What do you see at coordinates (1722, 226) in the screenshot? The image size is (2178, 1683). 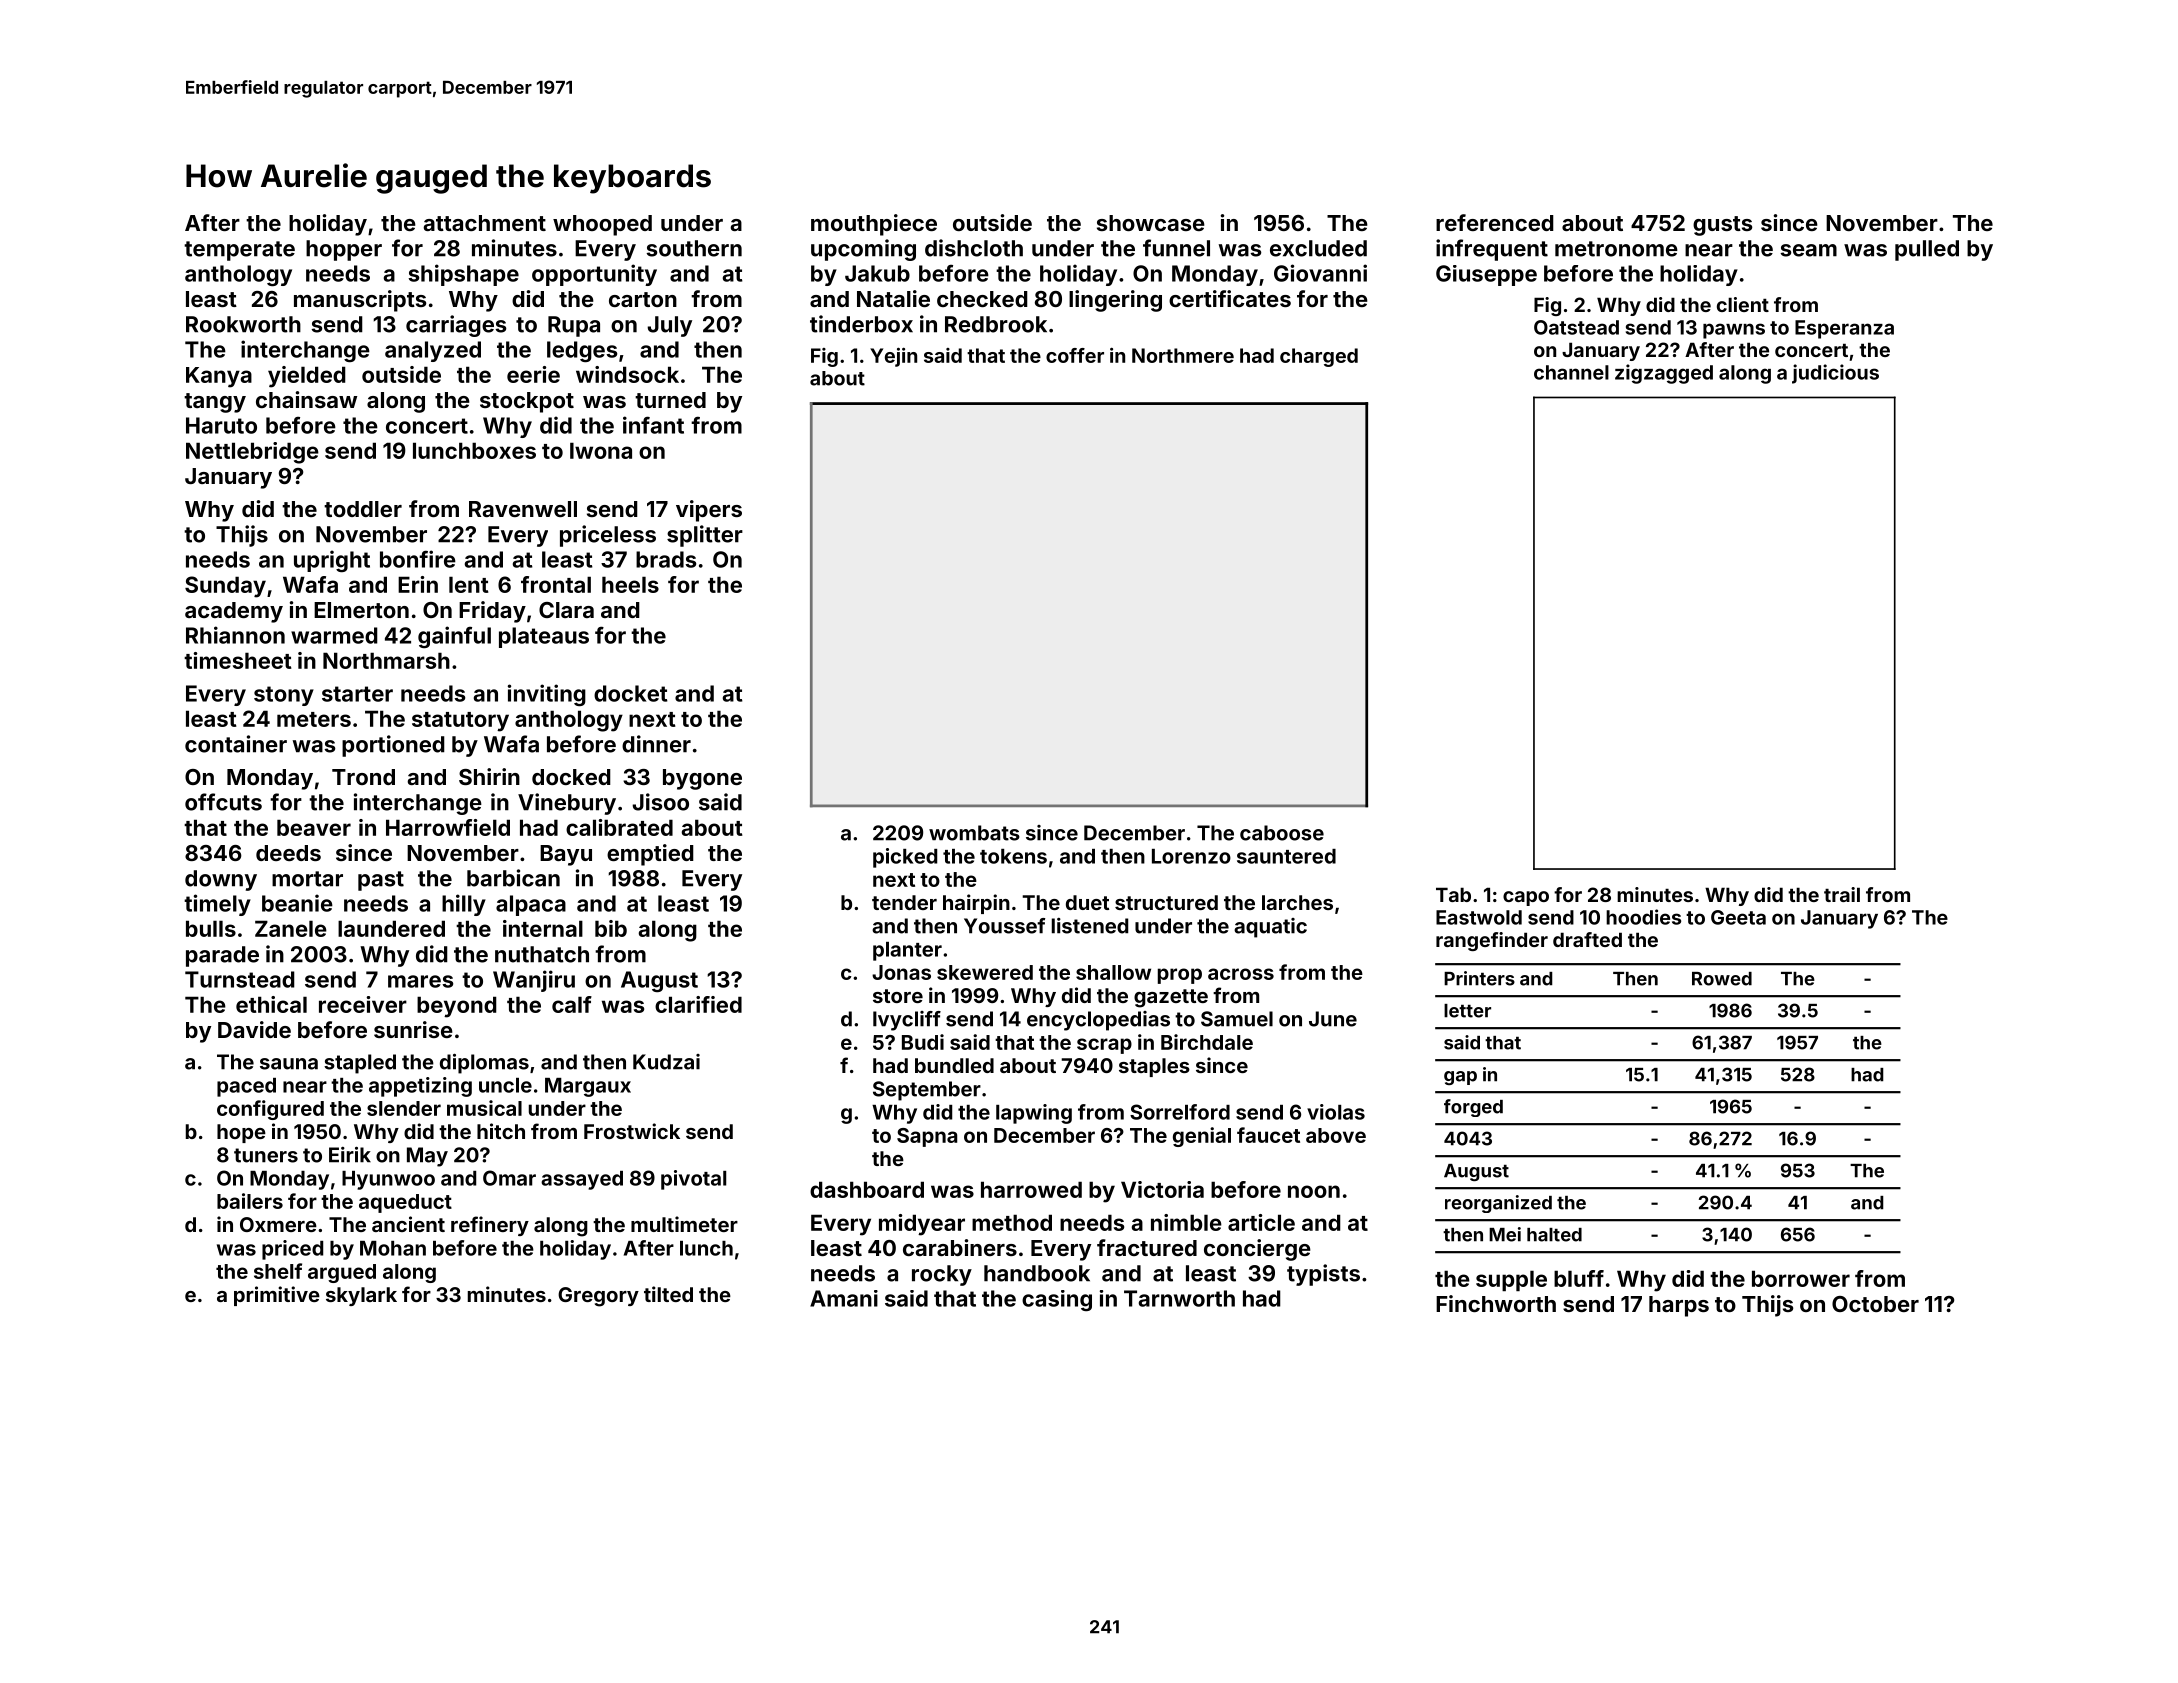 I see `gusts` at bounding box center [1722, 226].
